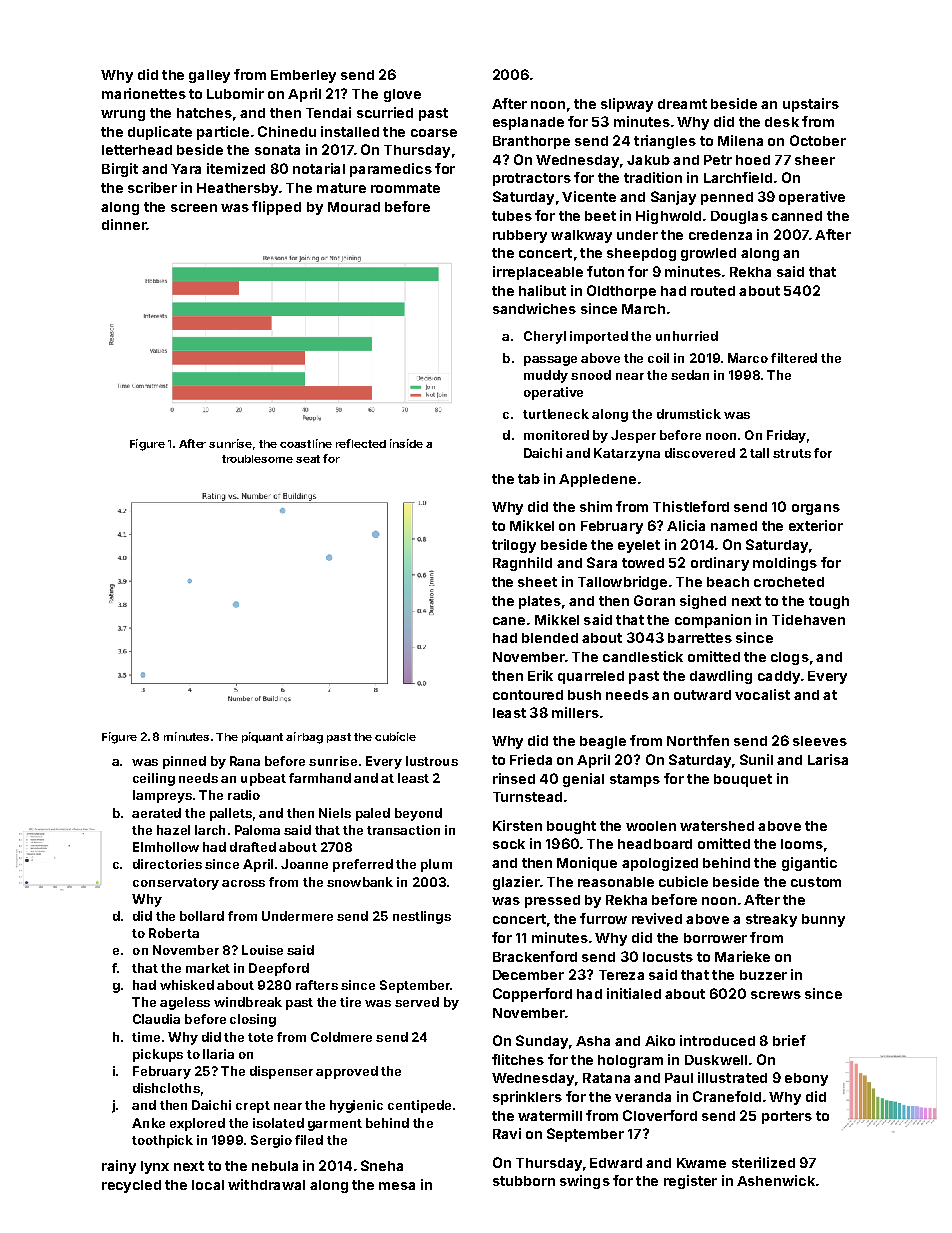  I want to click on recycled, so click(131, 1186).
